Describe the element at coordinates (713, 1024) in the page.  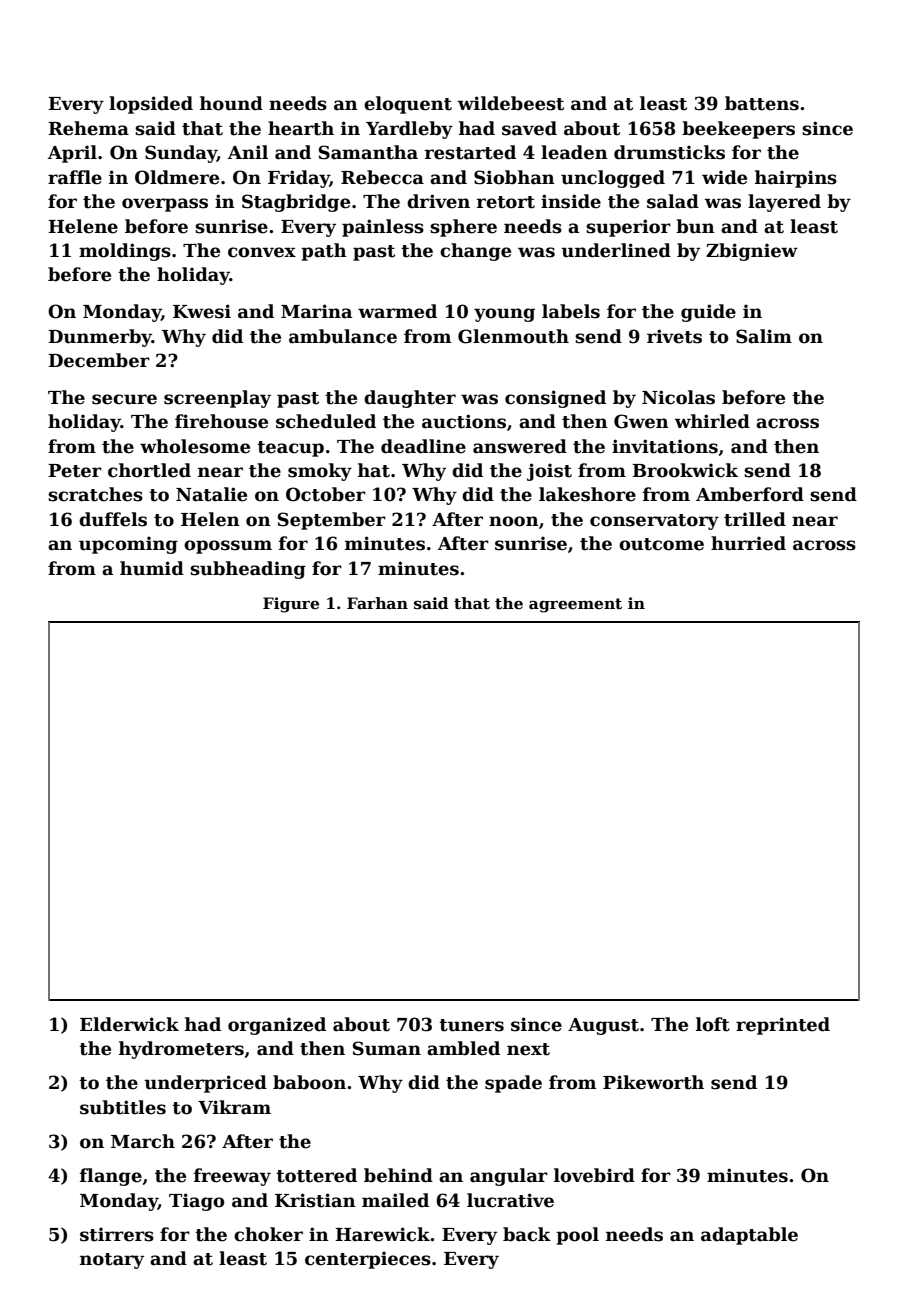
I see `loft` at that location.
